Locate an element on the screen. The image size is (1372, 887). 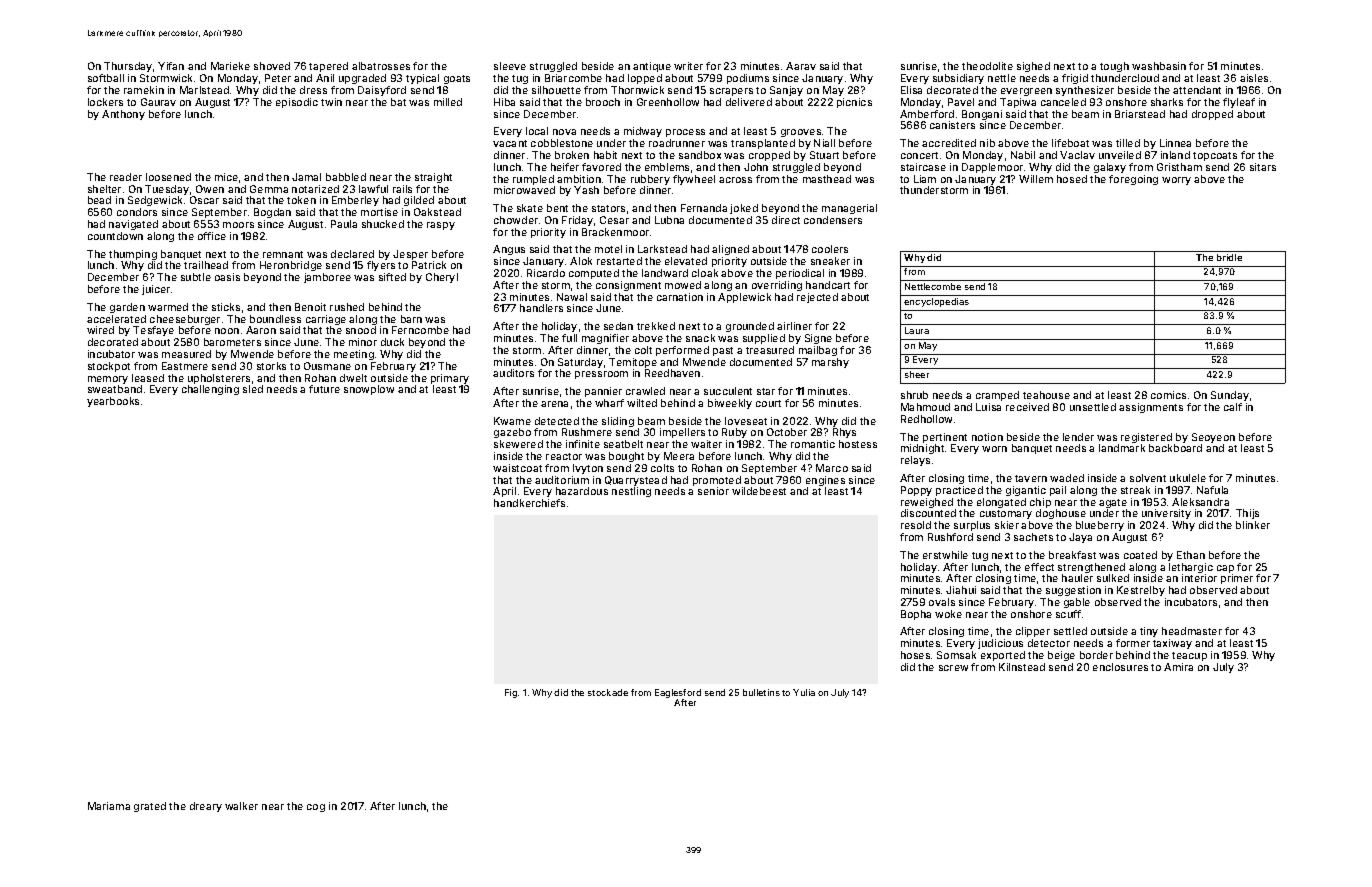
subsidiary is located at coordinates (958, 79).
